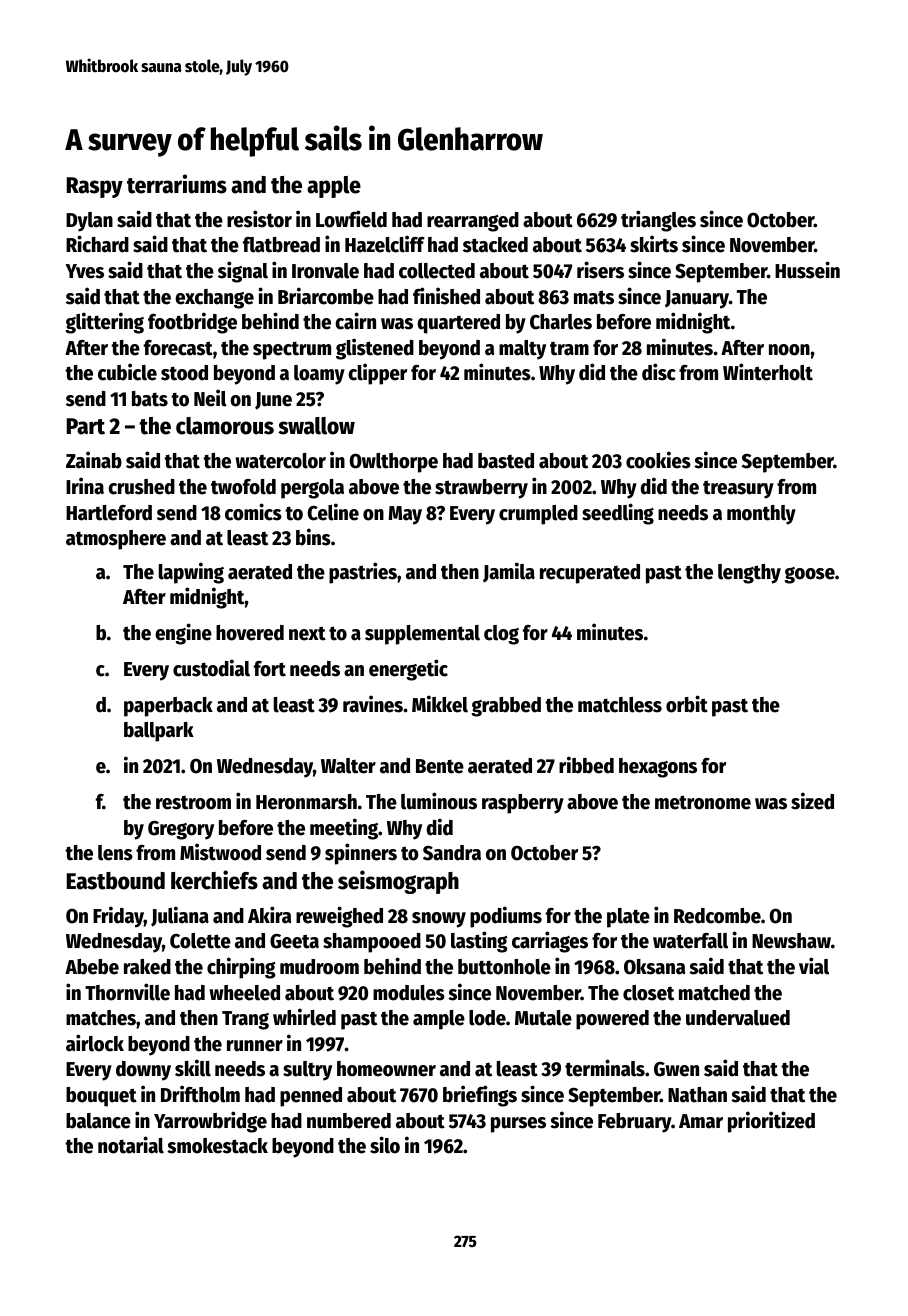 This screenshot has width=908, height=1316. I want to click on Eastbound, so click(116, 881).
